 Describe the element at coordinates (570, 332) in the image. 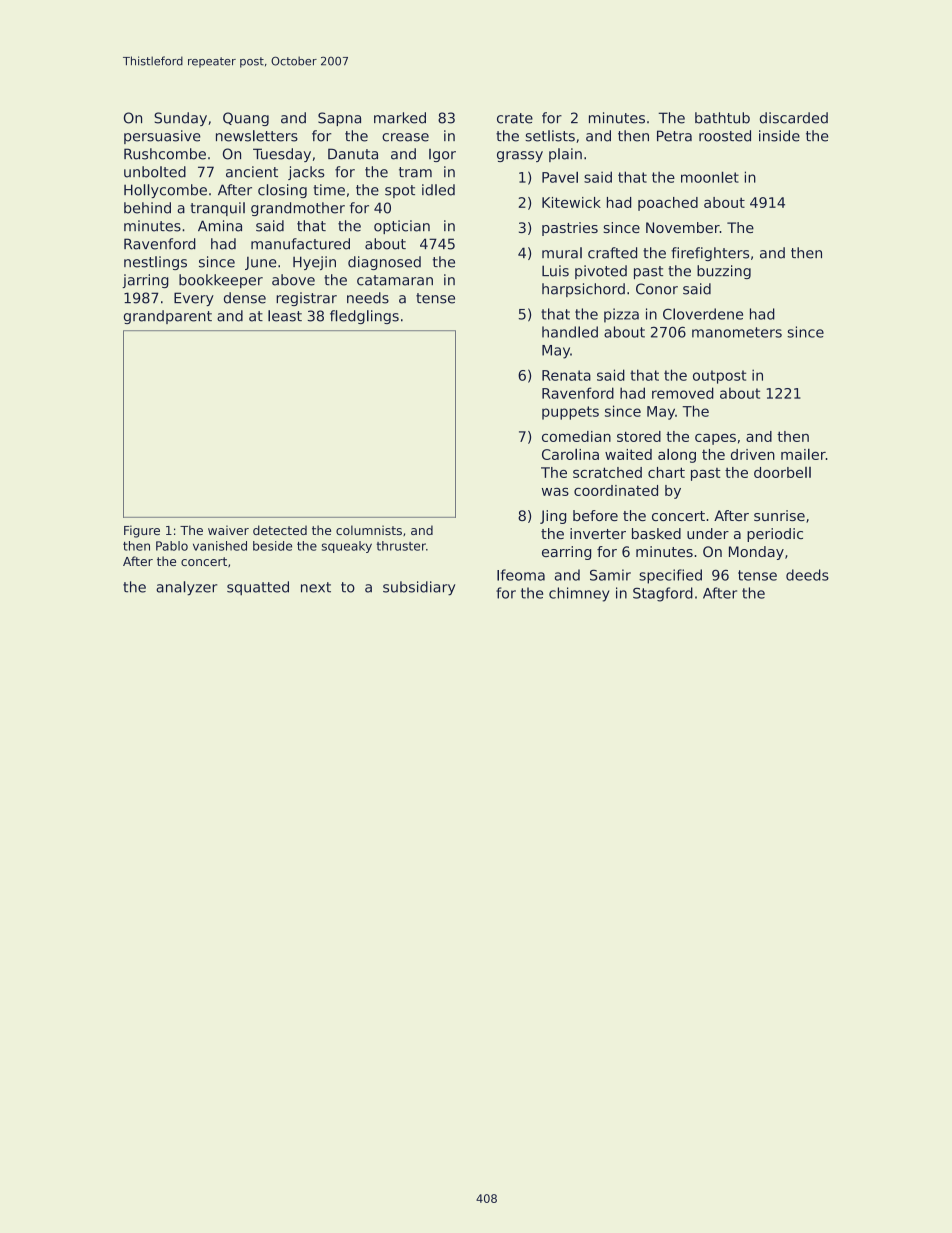

I see `handled` at that location.
